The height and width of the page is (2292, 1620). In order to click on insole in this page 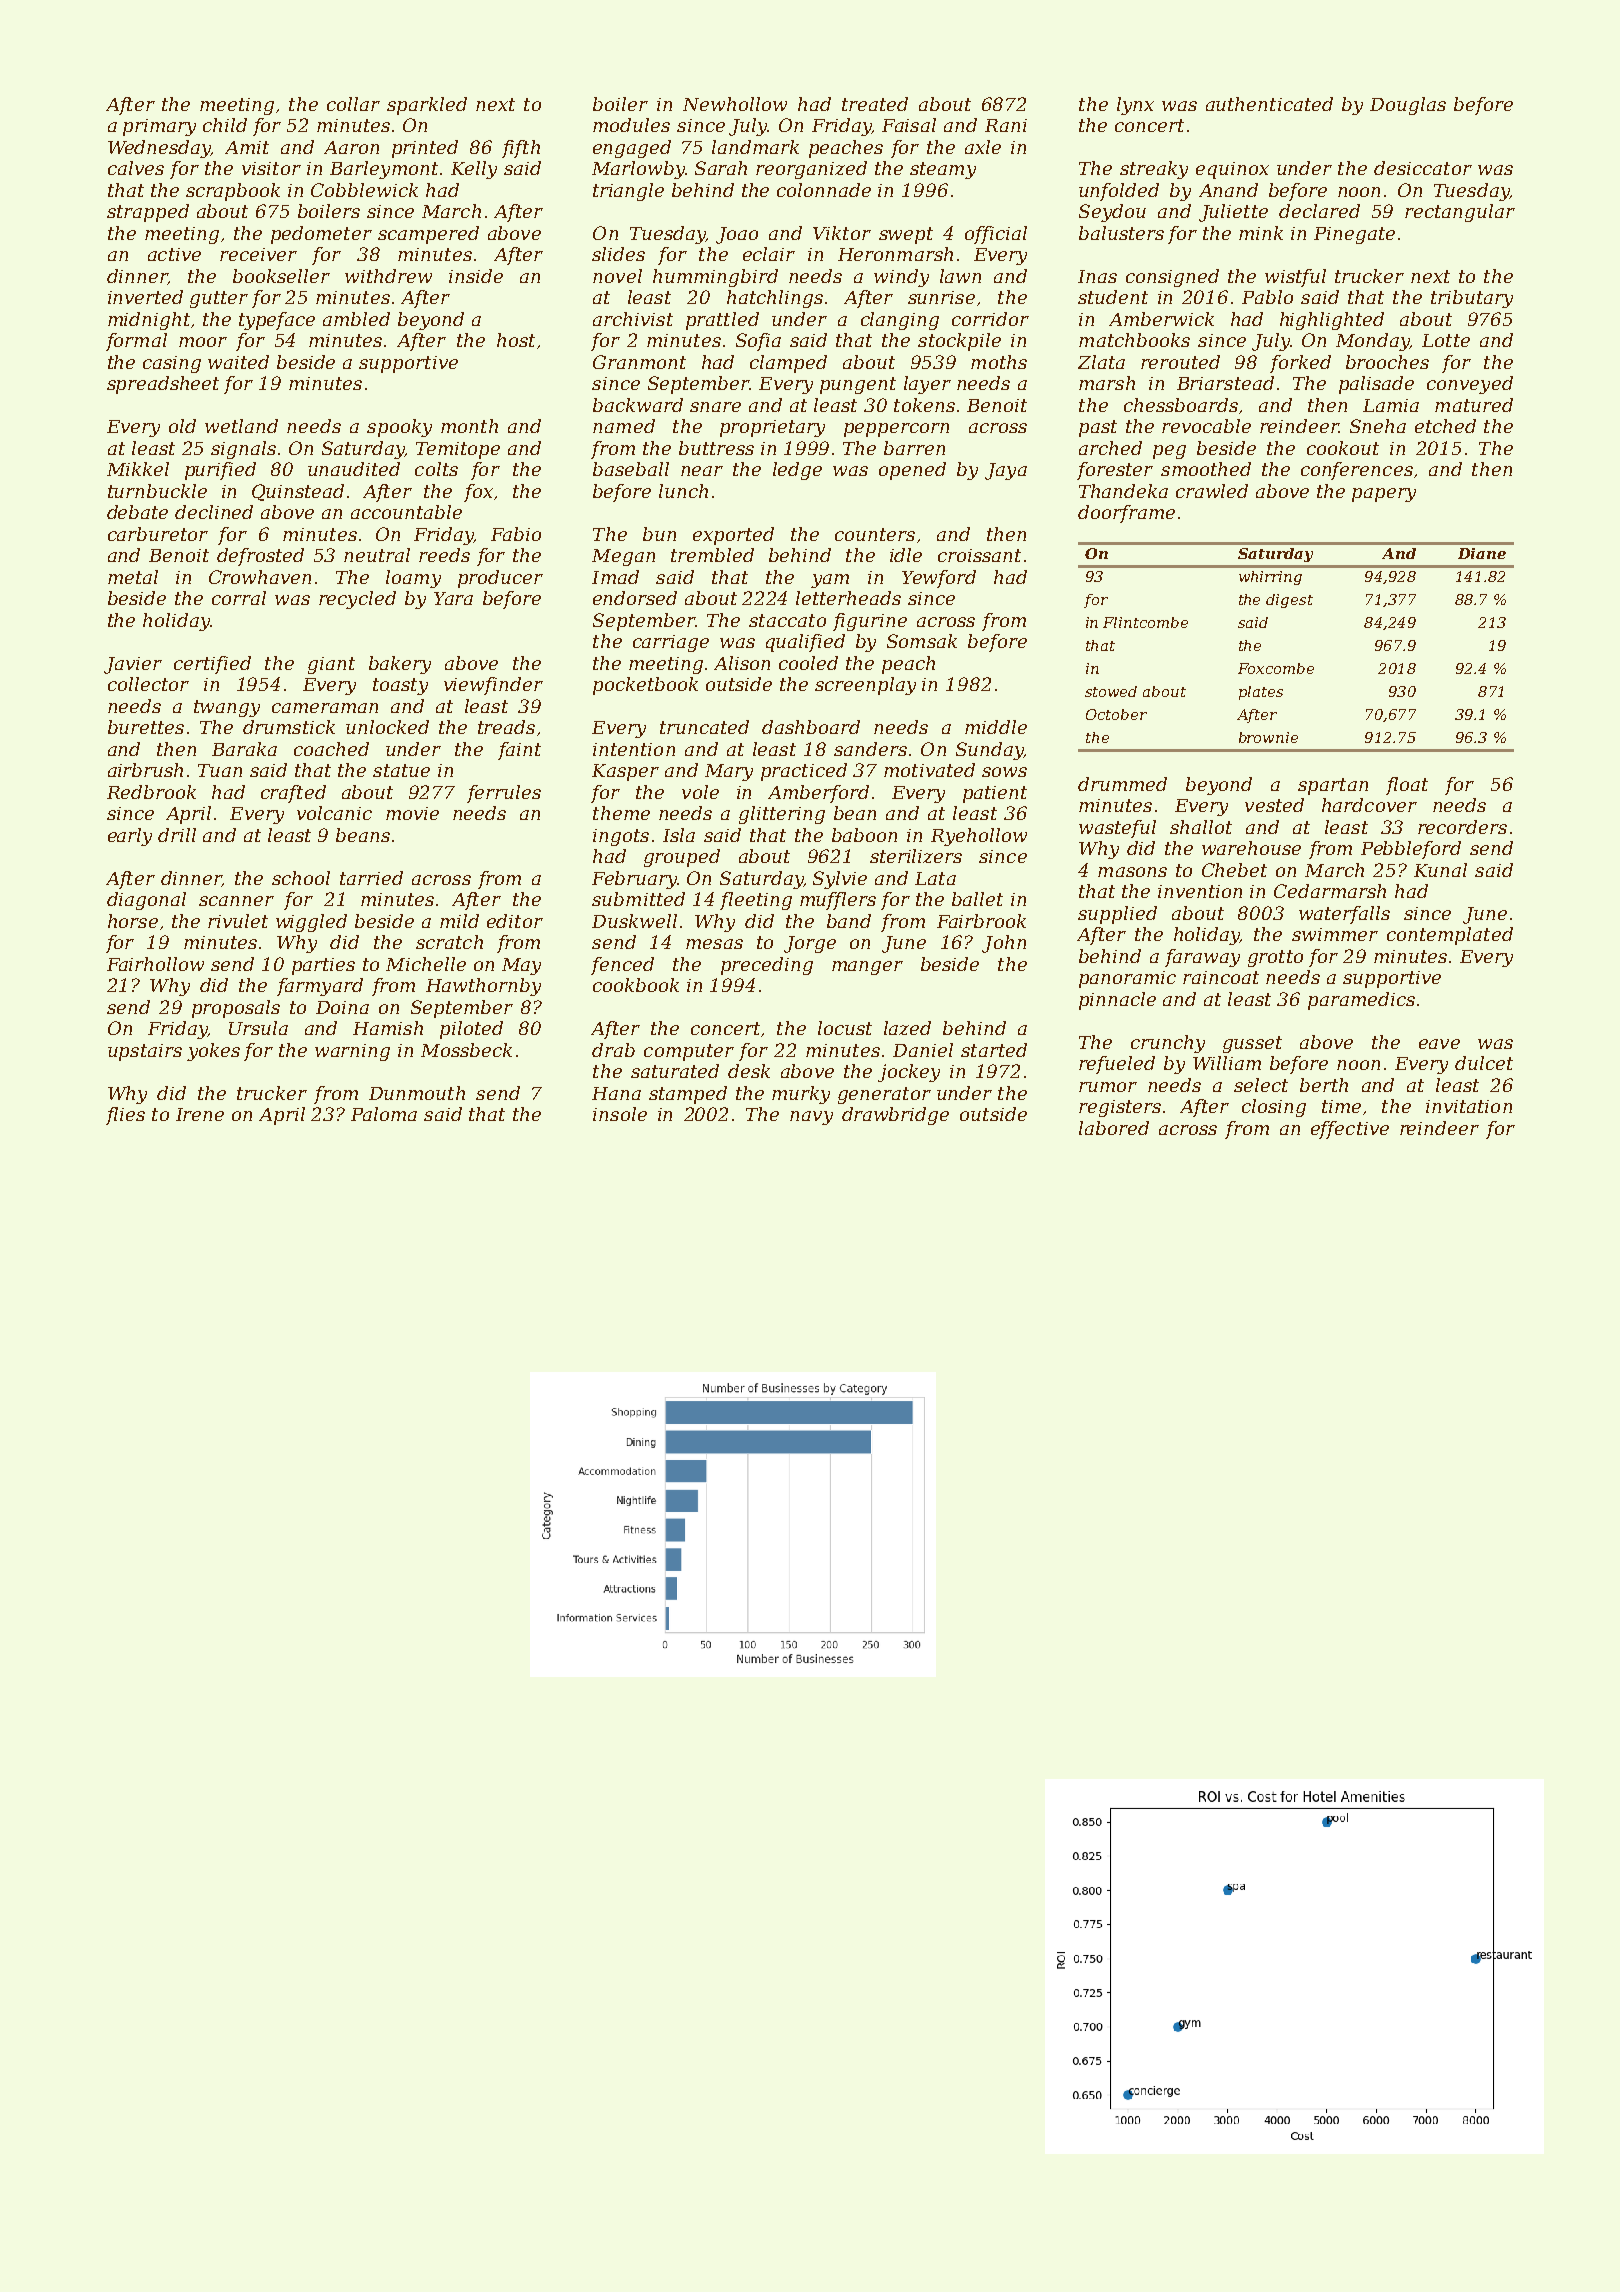, I will do `click(620, 1114)`.
